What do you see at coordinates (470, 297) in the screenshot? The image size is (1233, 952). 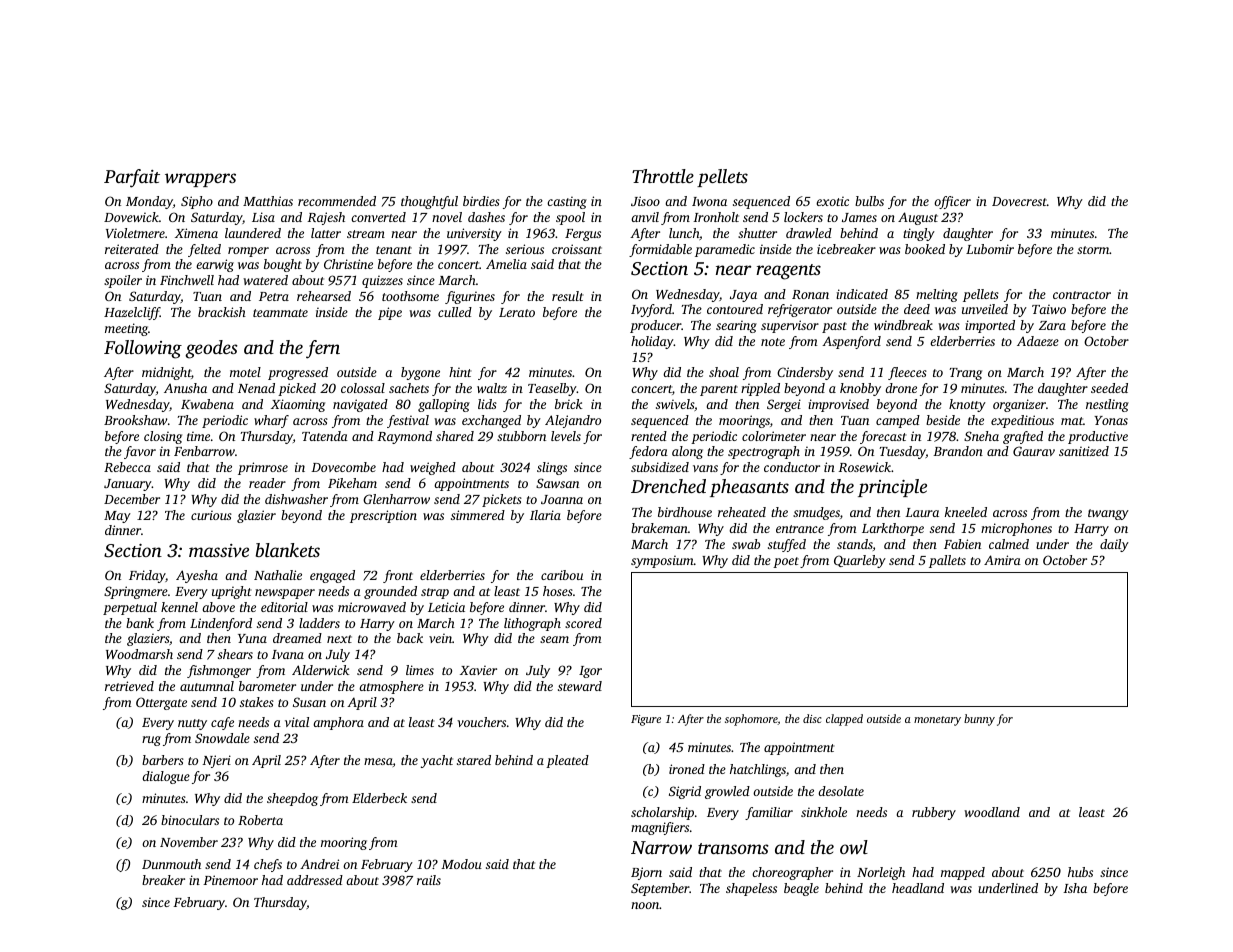 I see `figurines` at bounding box center [470, 297].
